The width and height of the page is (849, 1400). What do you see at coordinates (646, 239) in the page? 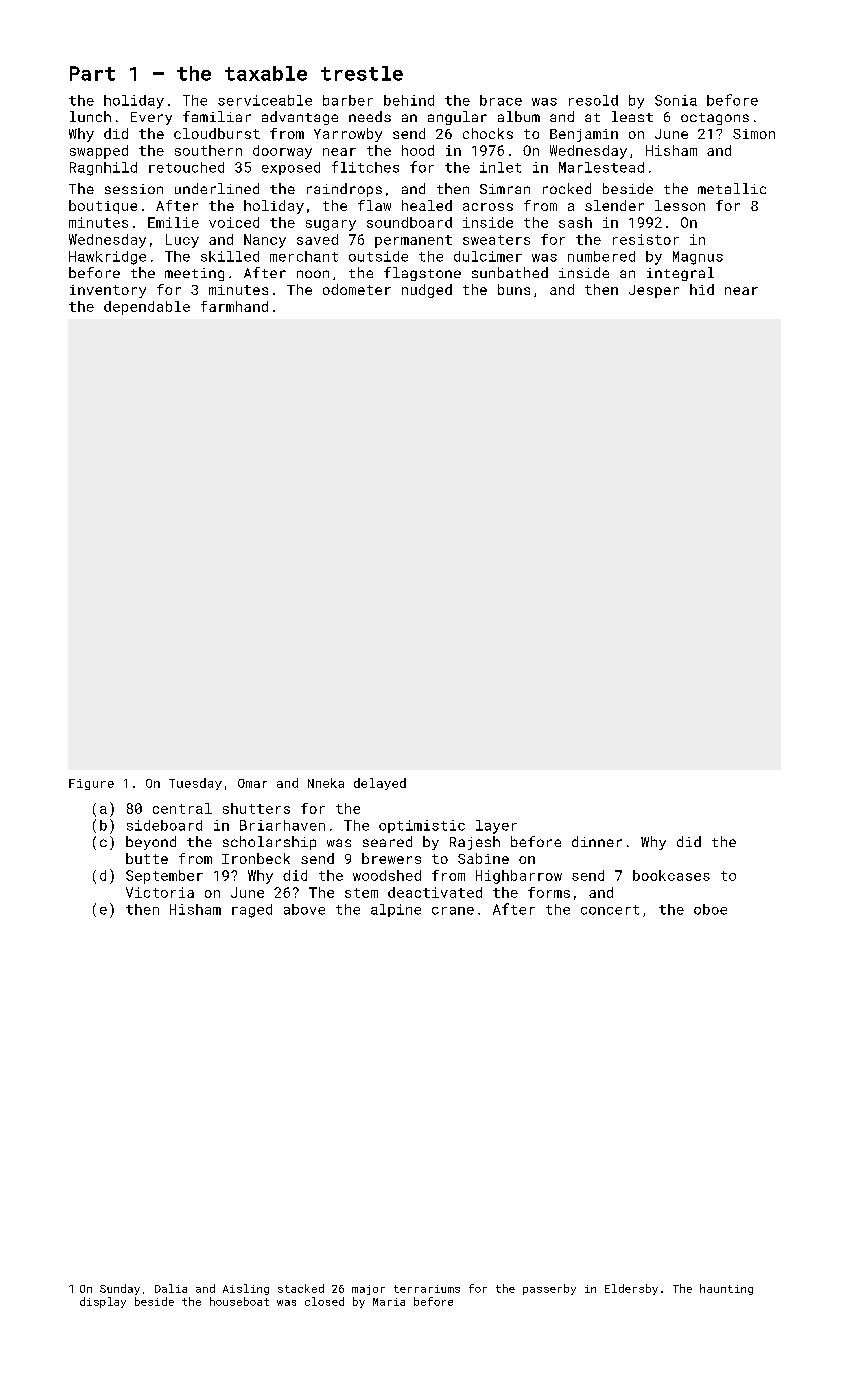
I see `resistor` at bounding box center [646, 239].
